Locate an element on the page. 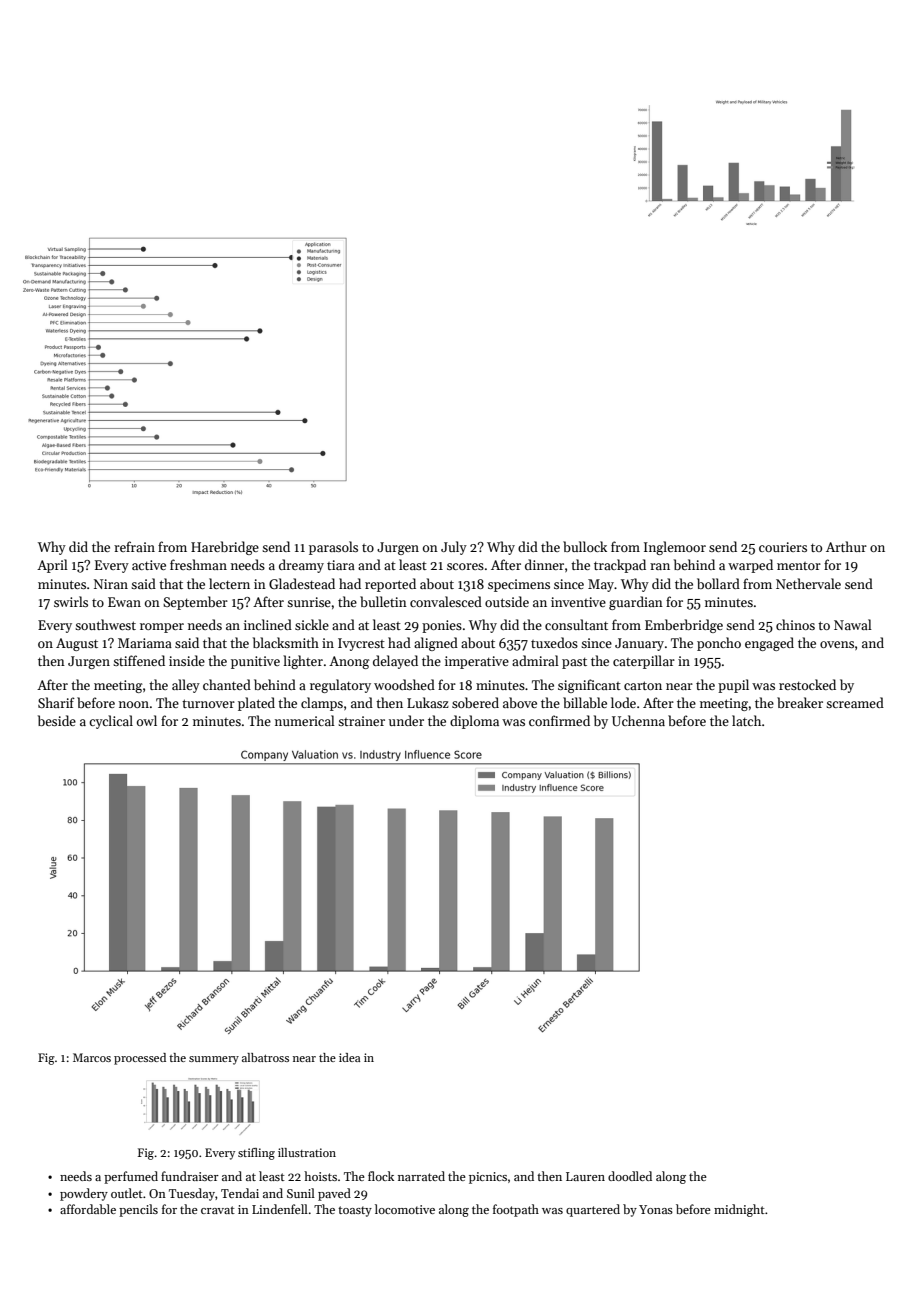 Image resolution: width=924 pixels, height=1308 pixels. bullock is located at coordinates (585, 546).
